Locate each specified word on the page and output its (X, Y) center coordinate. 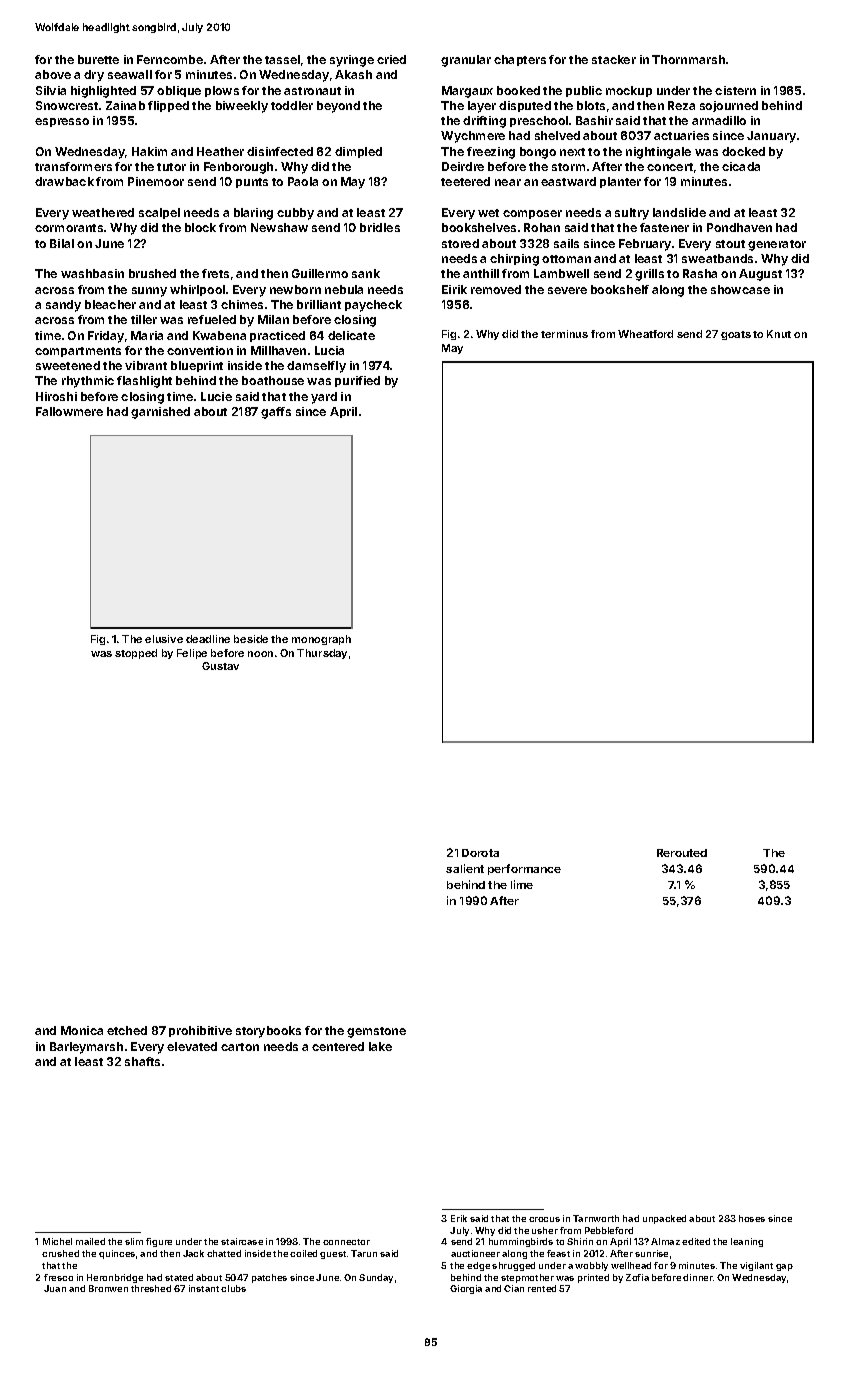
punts (252, 183)
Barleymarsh (86, 1048)
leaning (747, 1242)
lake (380, 1046)
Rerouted (682, 853)
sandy (63, 306)
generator (777, 245)
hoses (752, 1218)
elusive (164, 639)
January (771, 137)
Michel (57, 1241)
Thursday (322, 654)
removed (496, 289)
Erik (459, 1218)
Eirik (454, 289)
